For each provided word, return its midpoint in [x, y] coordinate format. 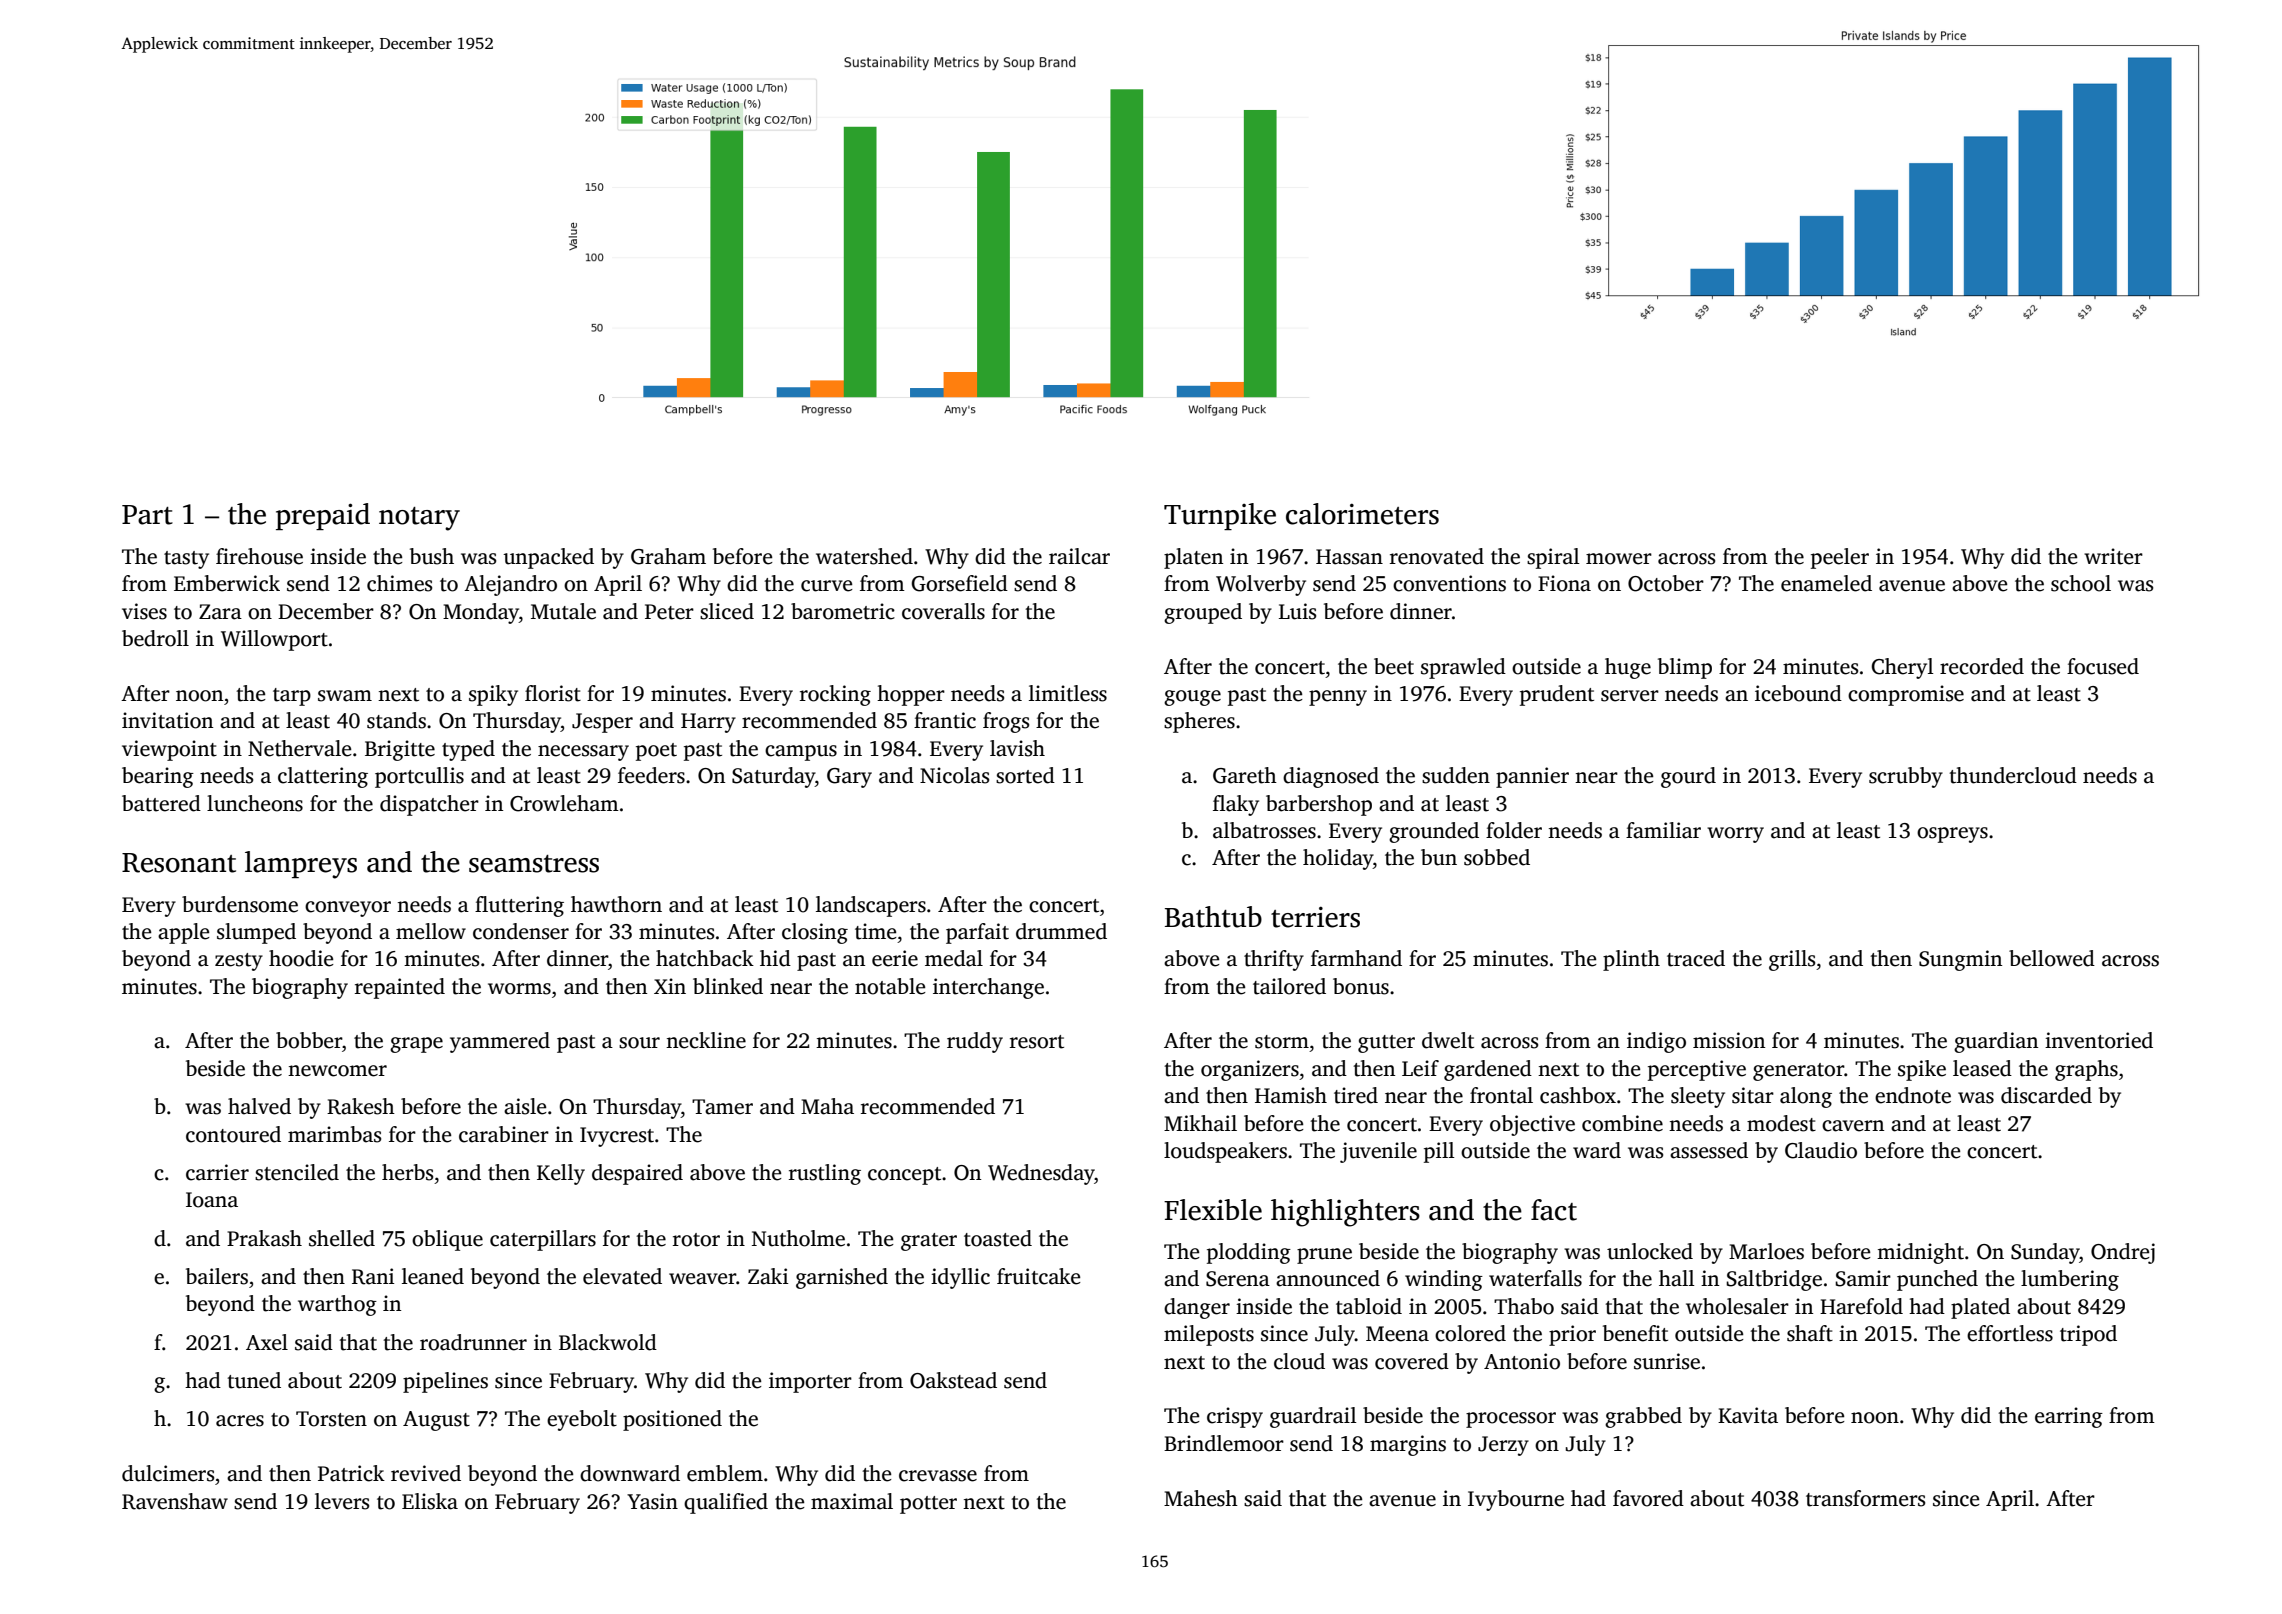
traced [1696, 958]
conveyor [348, 909]
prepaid [323, 516]
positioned [672, 1420]
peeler [1840, 558]
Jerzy [1503, 1446]
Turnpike [1220, 516]
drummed [1061, 931]
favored [1648, 1498]
